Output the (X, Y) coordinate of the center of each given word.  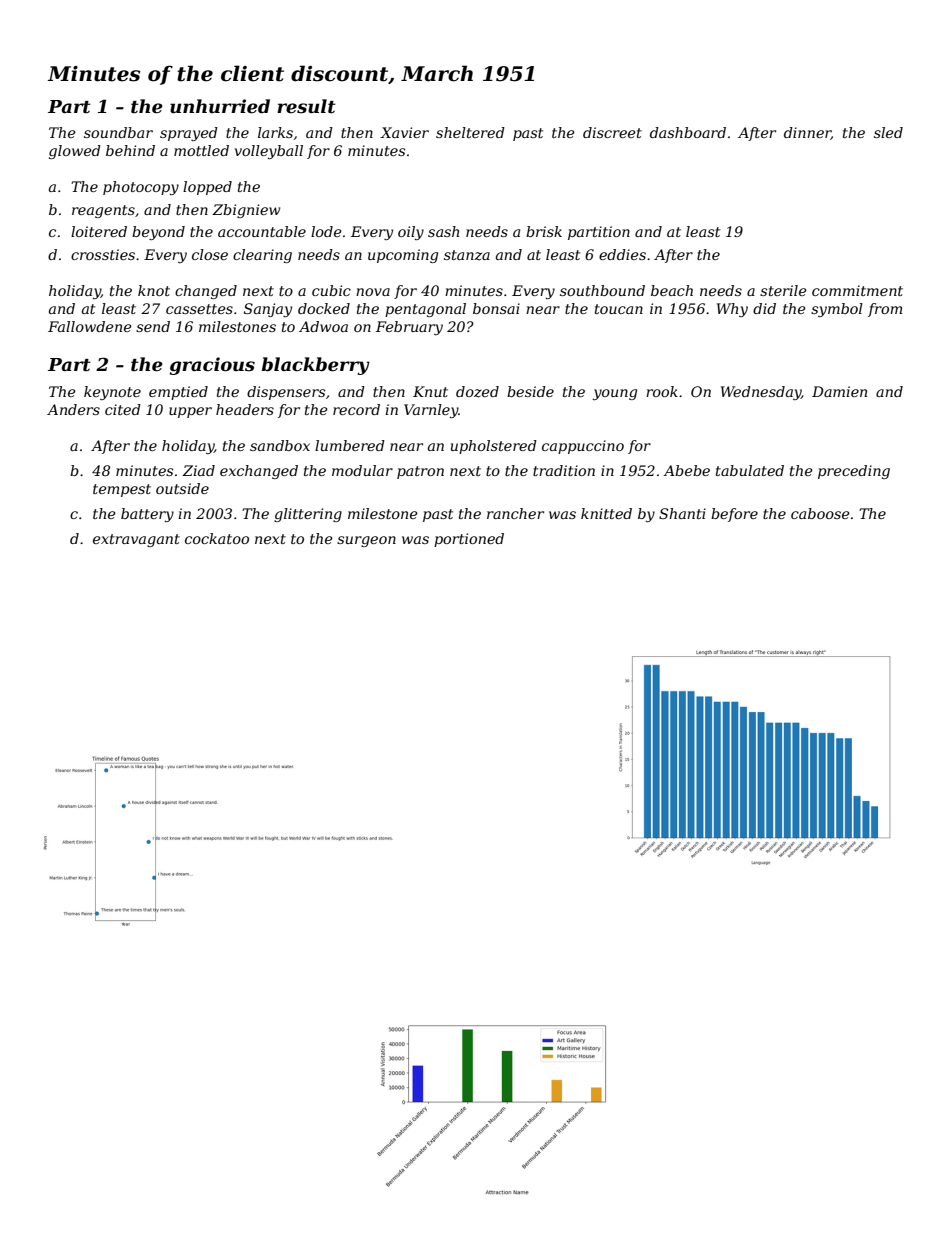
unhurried (220, 106)
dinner (807, 133)
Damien (839, 391)
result (306, 106)
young (615, 394)
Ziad (198, 470)
